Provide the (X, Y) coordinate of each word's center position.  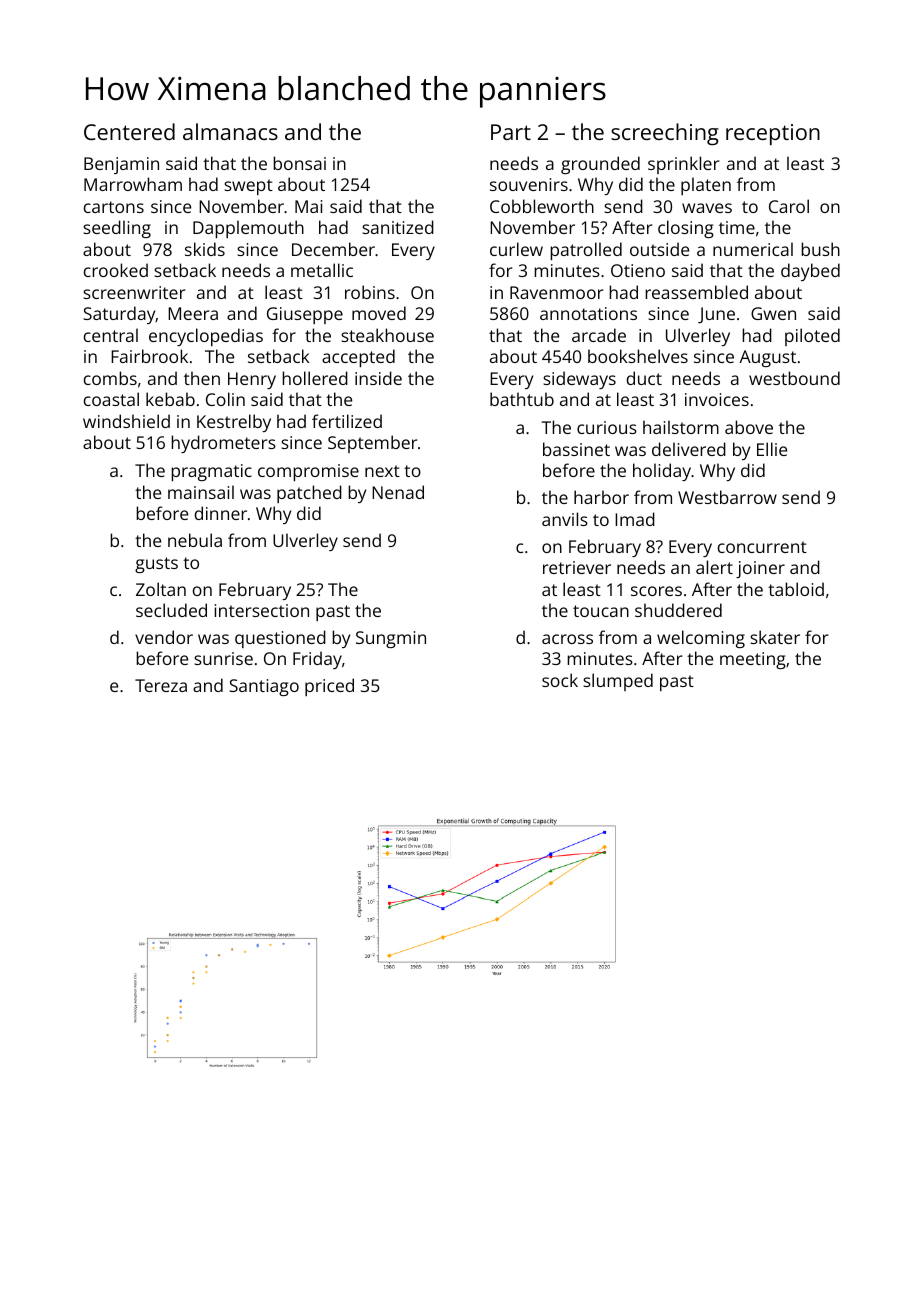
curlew (516, 249)
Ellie (772, 449)
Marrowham (133, 184)
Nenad (398, 492)
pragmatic (211, 472)
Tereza (161, 685)
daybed (810, 272)
